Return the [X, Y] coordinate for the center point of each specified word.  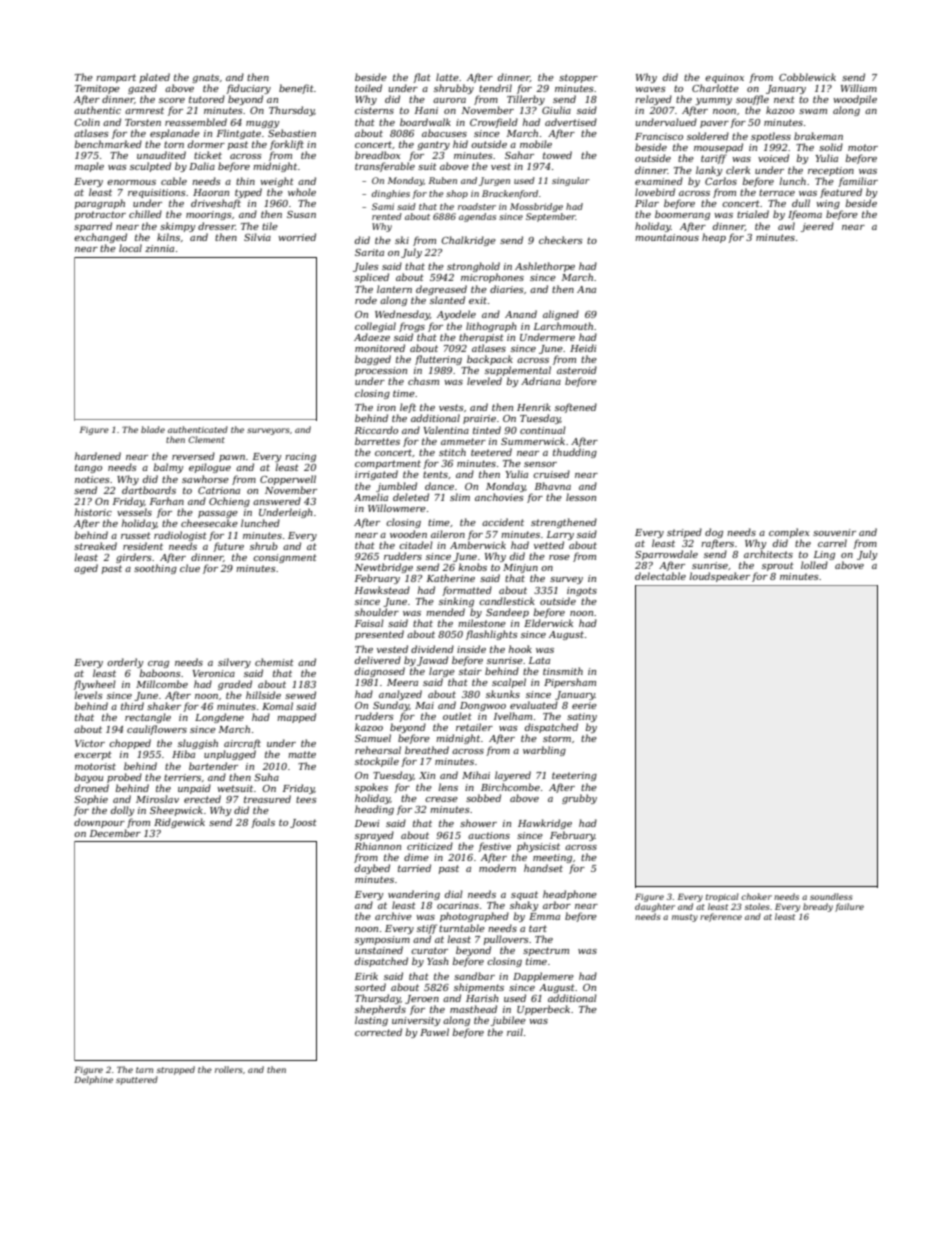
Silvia [257, 237]
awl [786, 226]
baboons [160, 673]
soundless [831, 896]
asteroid [577, 370]
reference [721, 917]
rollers [229, 1069]
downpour [99, 823]
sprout [778, 566]
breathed [427, 750]
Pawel [434, 1032]
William [859, 88]
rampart [116, 78]
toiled [368, 88]
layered [513, 776]
